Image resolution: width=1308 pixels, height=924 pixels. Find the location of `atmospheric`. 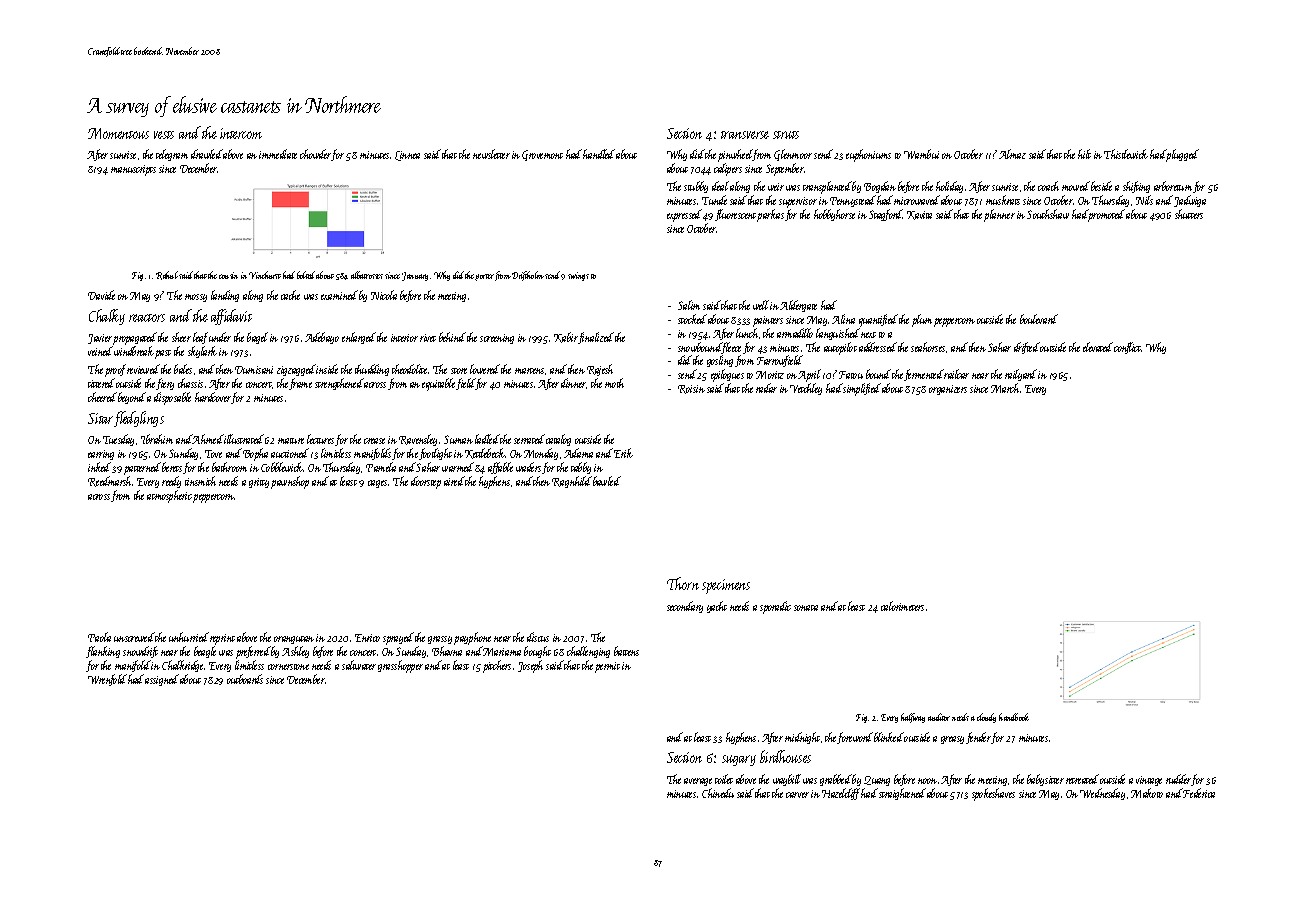

atmospheric is located at coordinates (169, 496).
